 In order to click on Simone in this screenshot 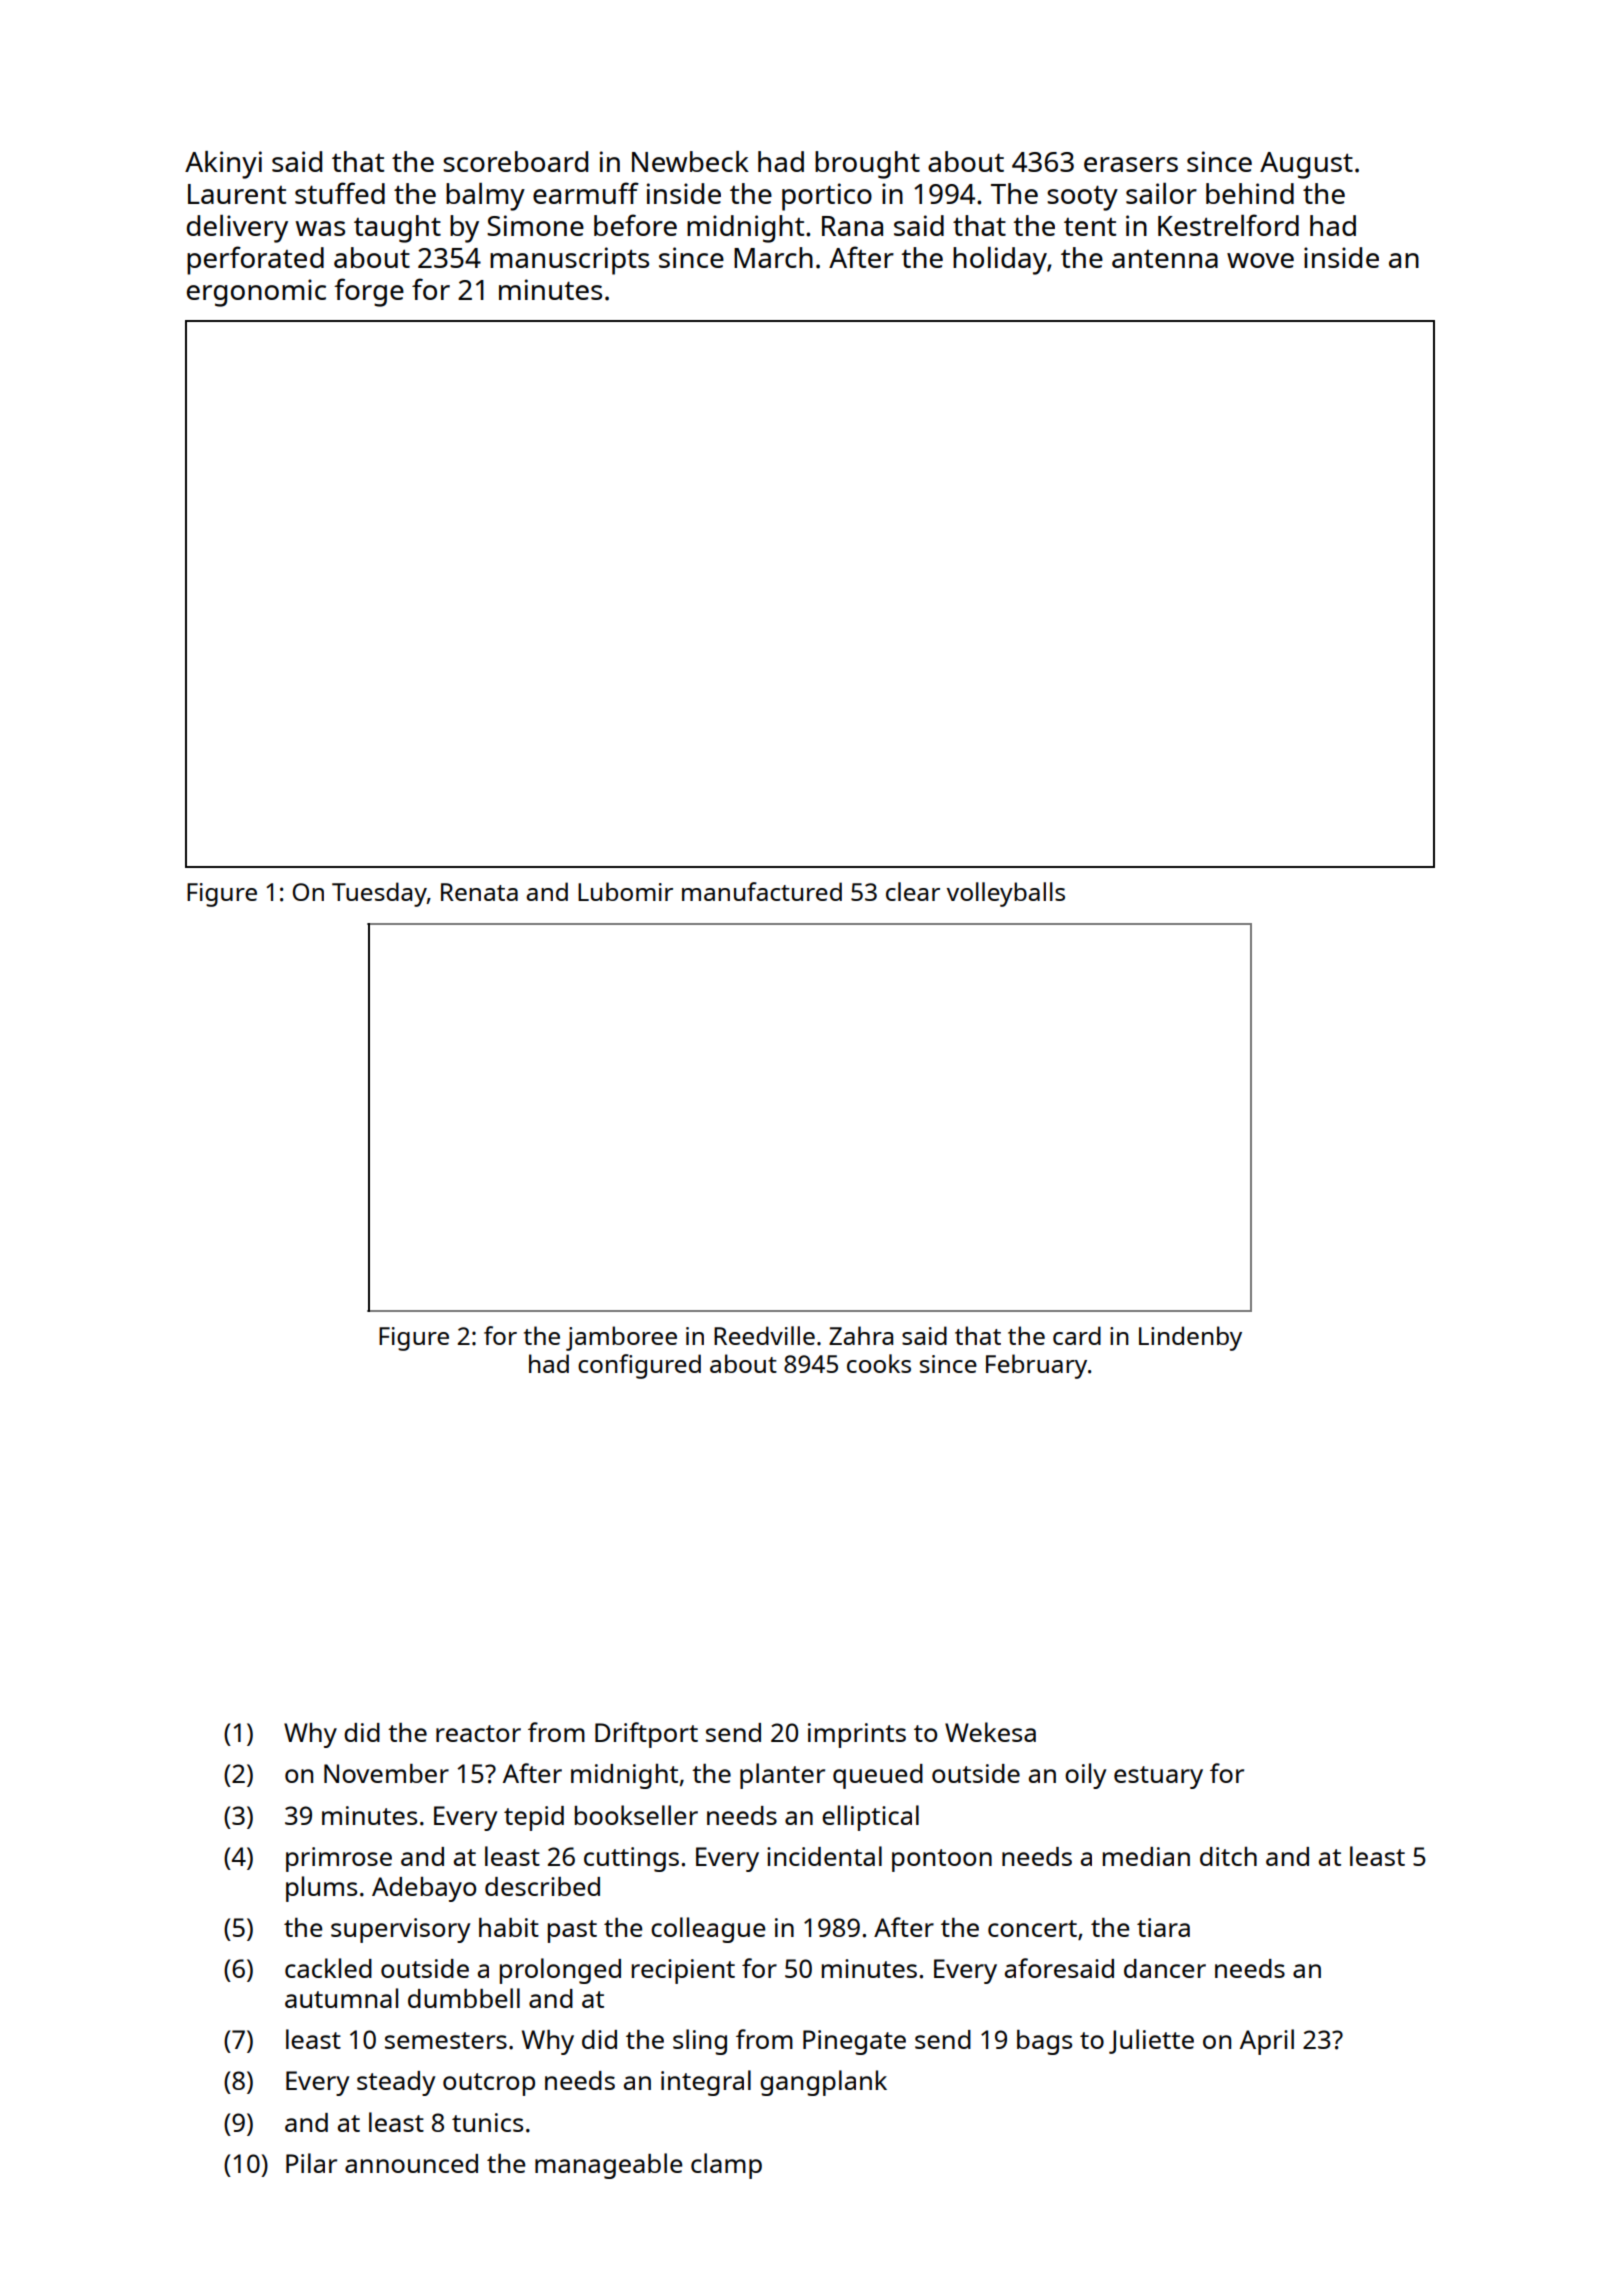, I will do `click(535, 225)`.
